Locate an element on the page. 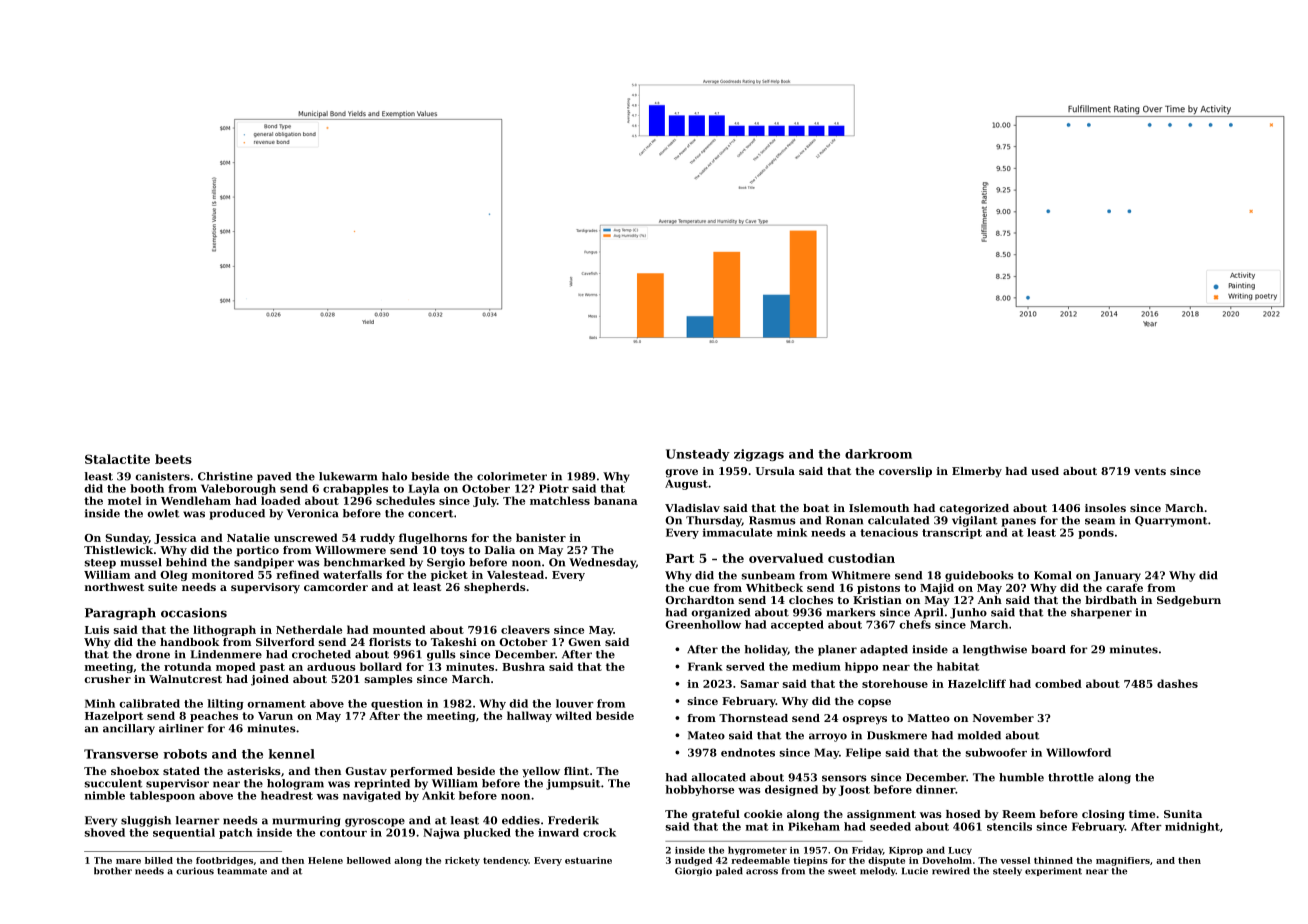 The image size is (1308, 924). experiment is located at coordinates (1053, 871).
